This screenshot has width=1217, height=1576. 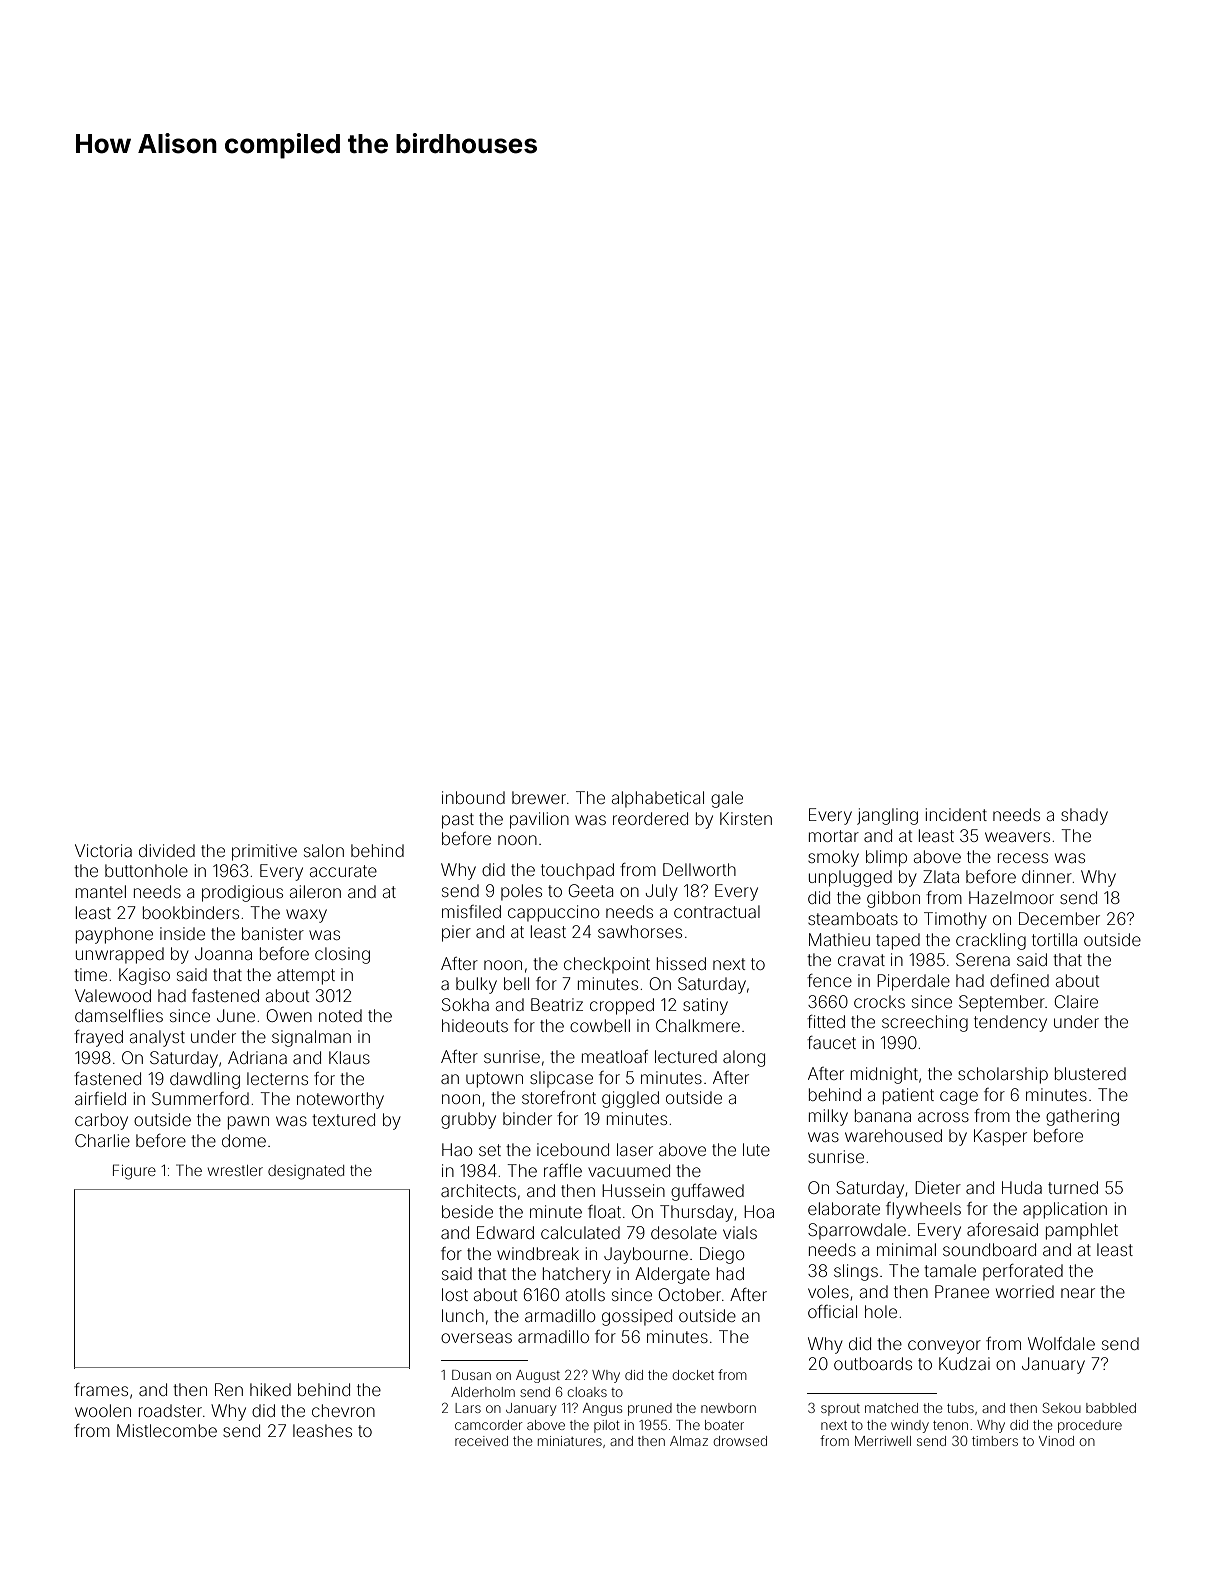 What do you see at coordinates (101, 1389) in the screenshot?
I see `frames` at bounding box center [101, 1389].
